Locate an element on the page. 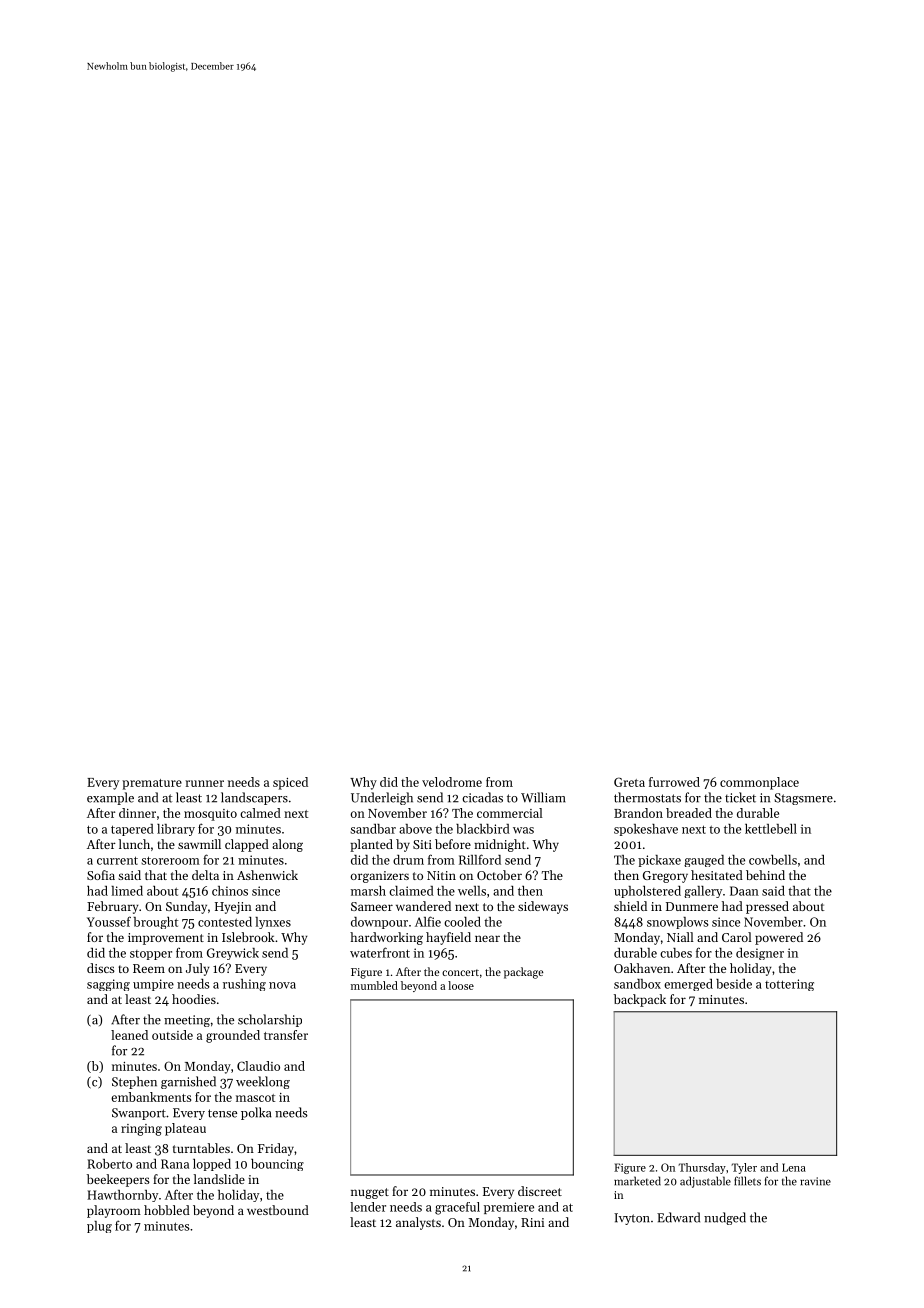  leaned is located at coordinates (129, 1035).
